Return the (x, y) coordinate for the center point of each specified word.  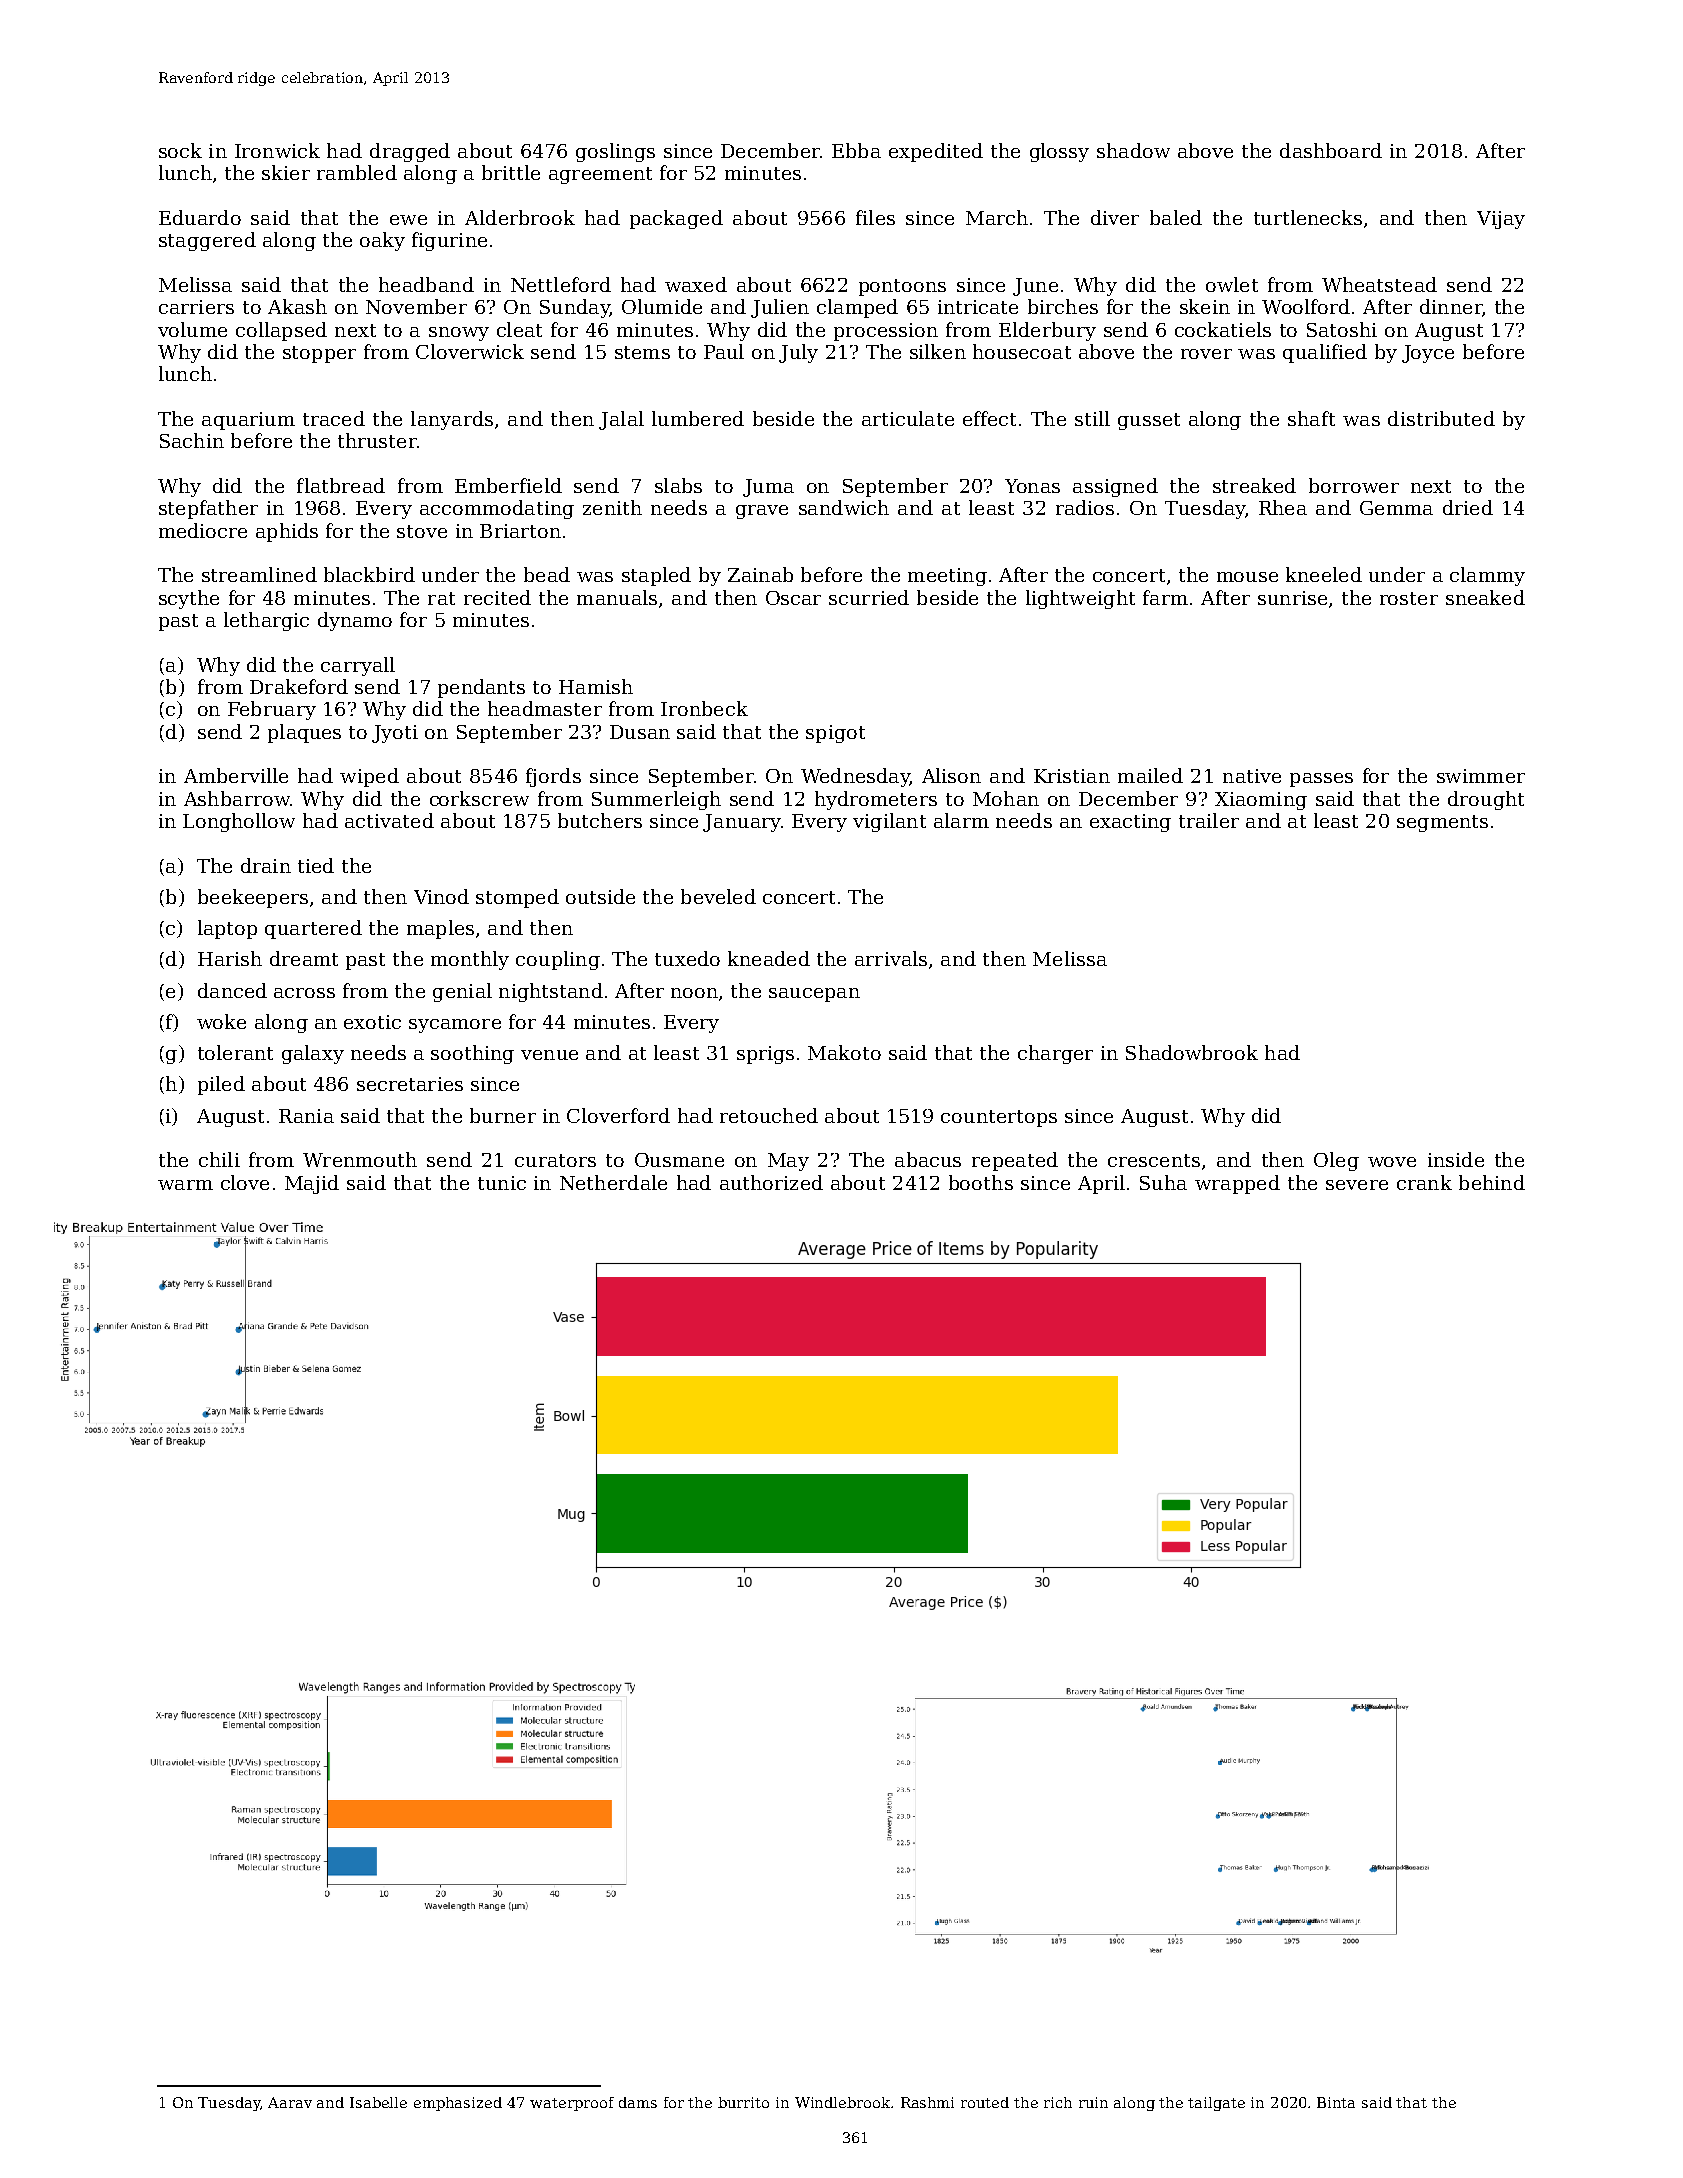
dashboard (1331, 150)
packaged (676, 219)
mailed (1150, 775)
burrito (743, 2102)
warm (185, 1185)
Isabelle (378, 2102)
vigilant (889, 822)
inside (1456, 1159)
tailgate (1216, 2104)
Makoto (844, 1052)
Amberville (236, 775)
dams (638, 2102)
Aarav (290, 2102)
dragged (410, 152)
